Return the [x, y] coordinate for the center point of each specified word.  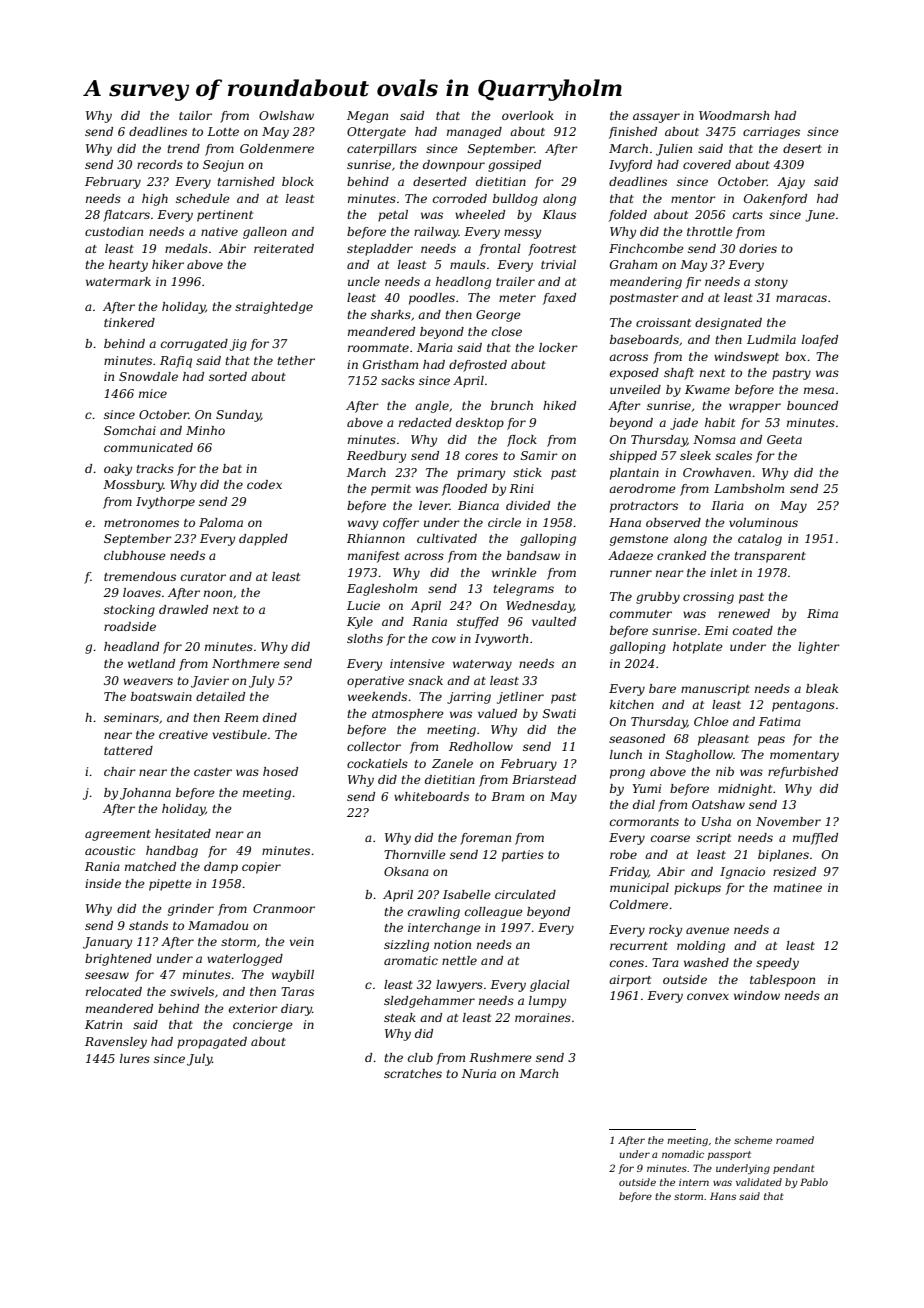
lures [135, 1058]
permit [391, 490]
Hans [723, 1196]
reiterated [284, 248]
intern [694, 1182]
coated [753, 630]
